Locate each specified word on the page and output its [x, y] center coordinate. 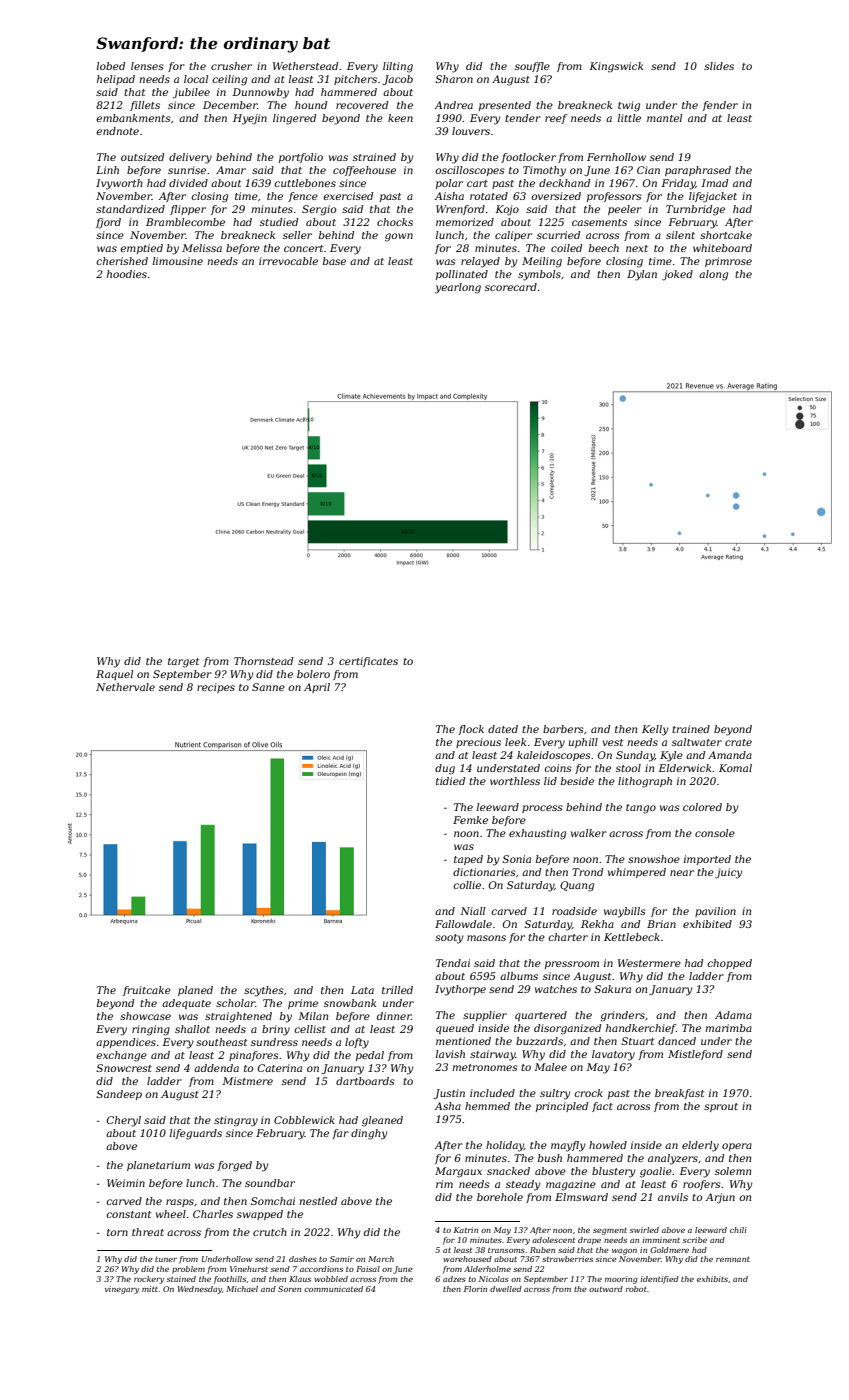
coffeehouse [364, 171]
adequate [186, 1004]
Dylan [642, 275]
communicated [333, 1289]
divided [188, 183]
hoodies [127, 274]
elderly [700, 1146]
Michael [242, 1289]
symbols [539, 275]
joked [677, 275]
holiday [505, 1146]
